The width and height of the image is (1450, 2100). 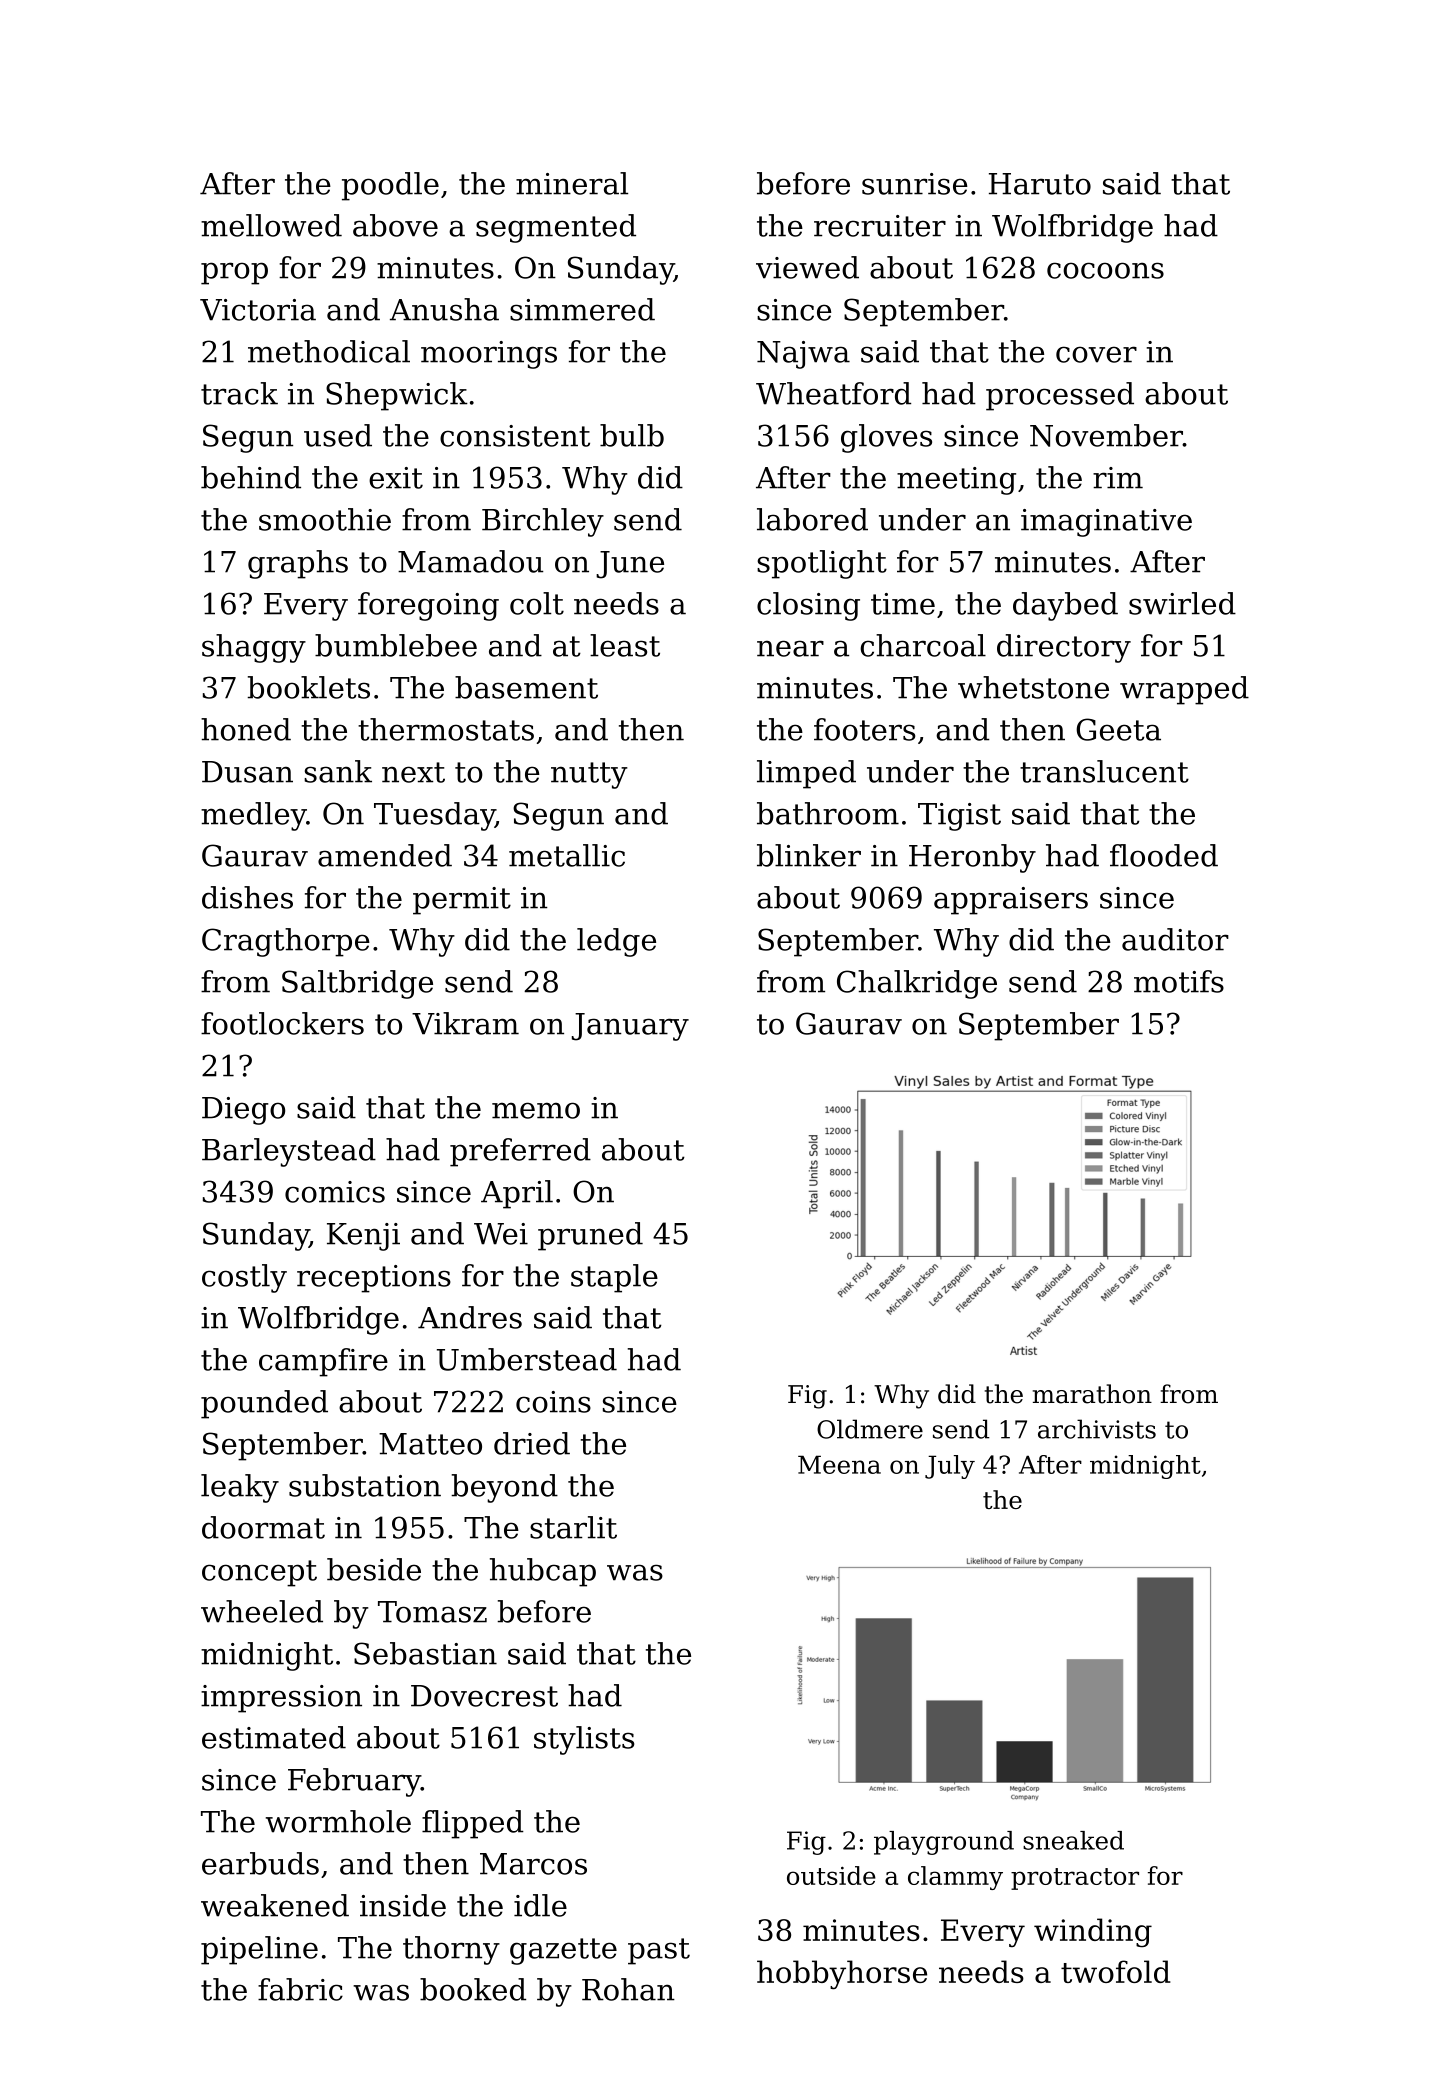 What do you see at coordinates (628, 1989) in the image?
I see `Rohan` at bounding box center [628, 1989].
